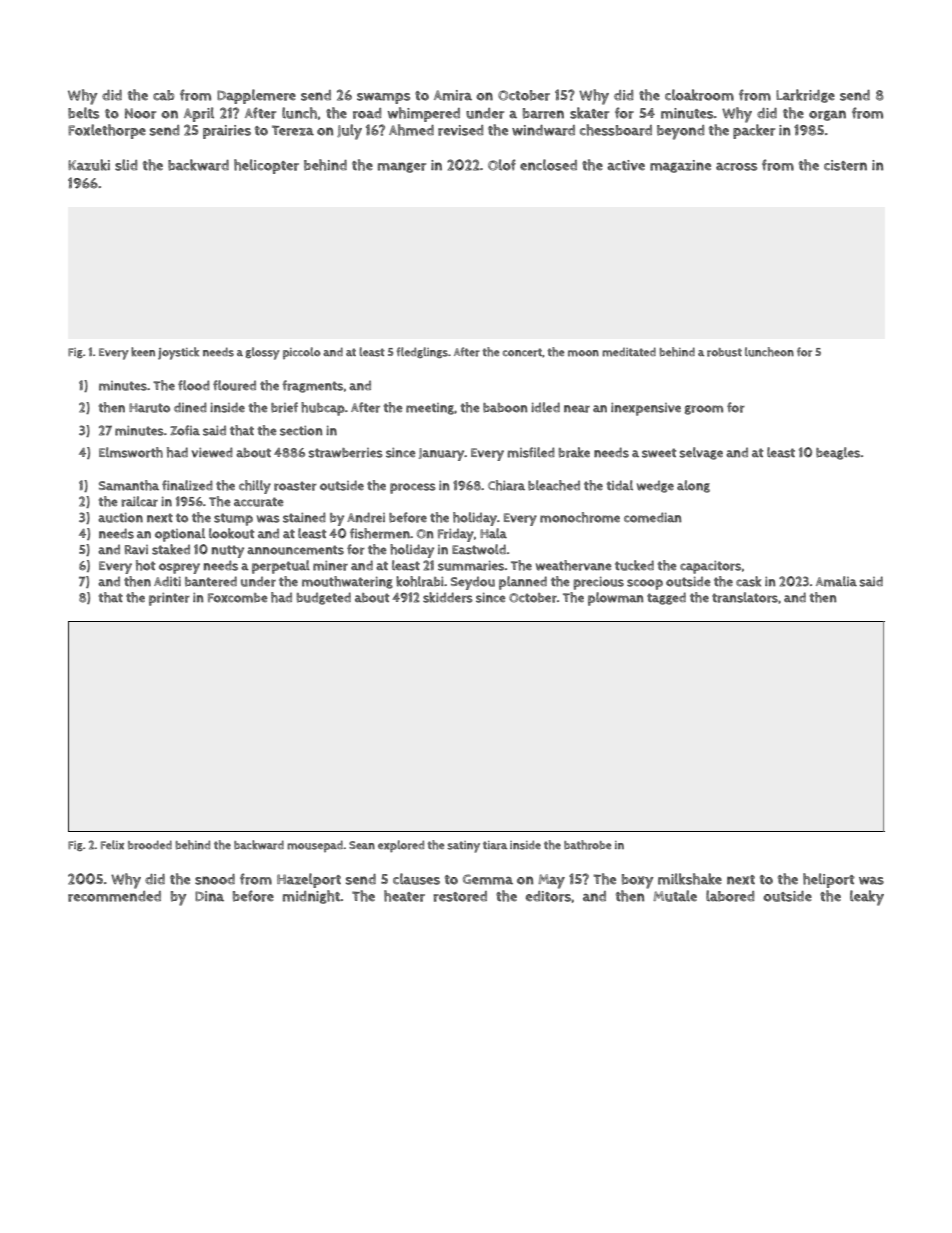 Image resolution: width=952 pixels, height=1233 pixels. I want to click on cloakroom, so click(699, 95).
